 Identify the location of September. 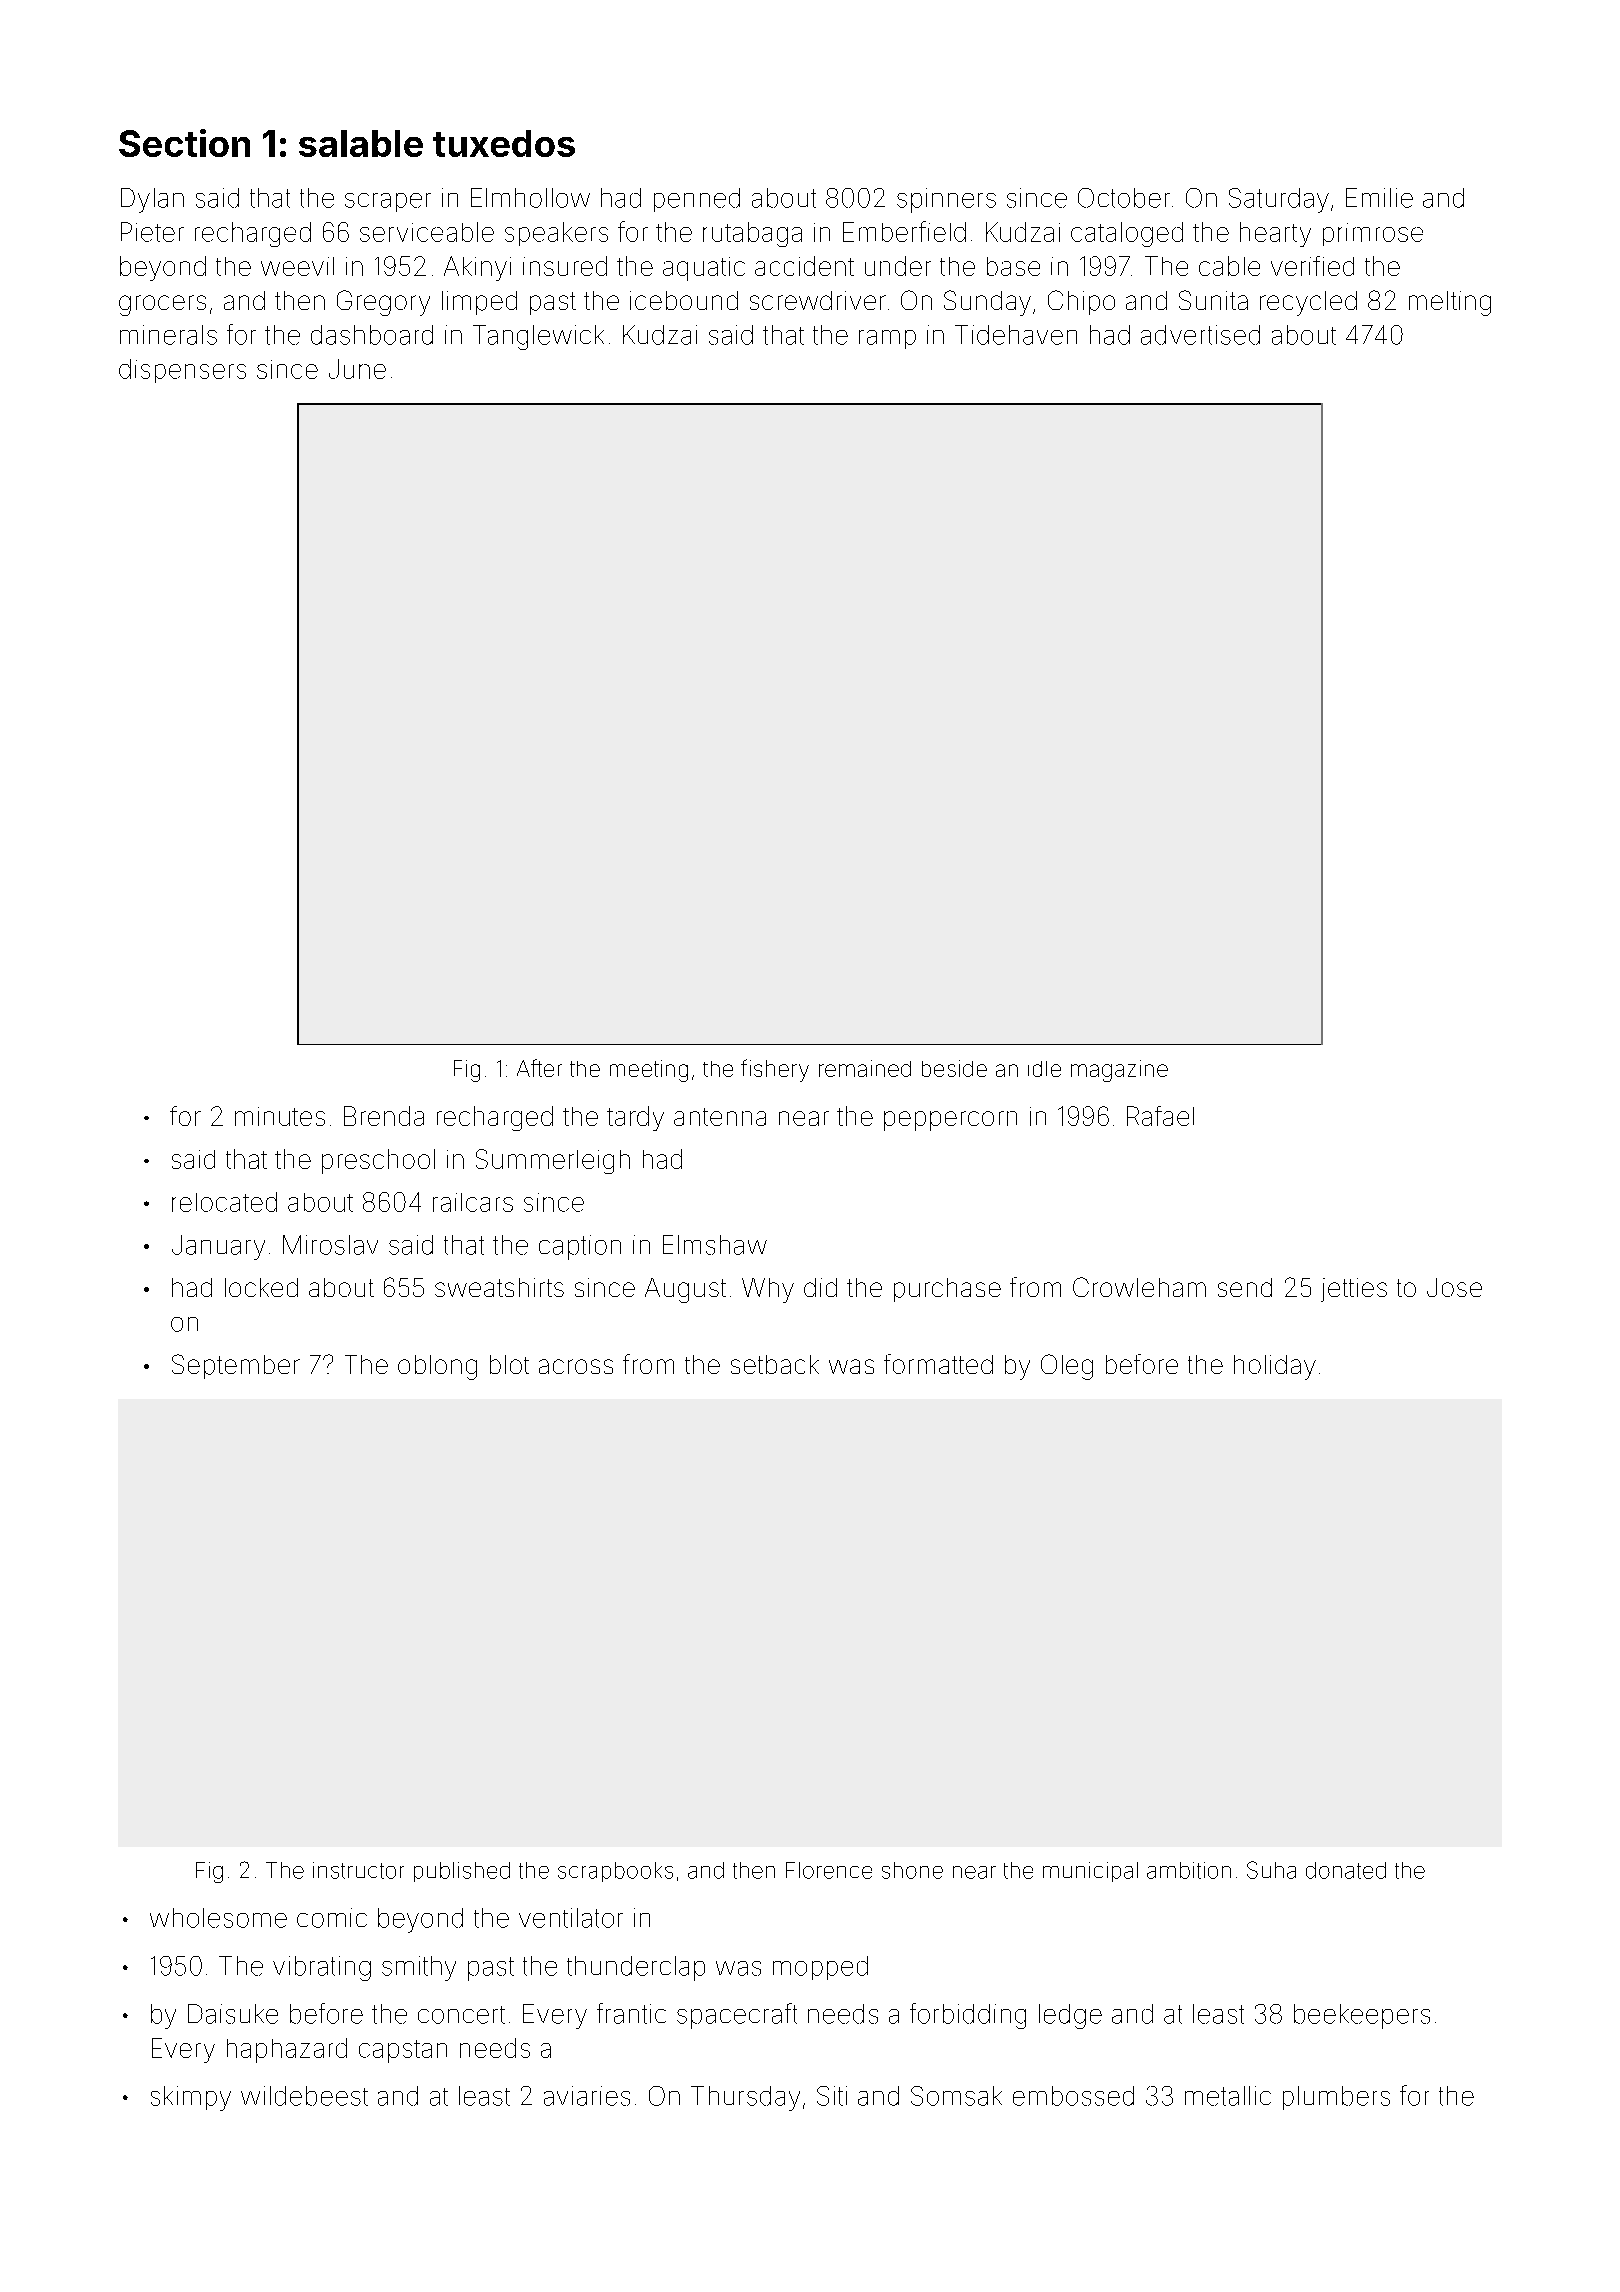
(236, 1366).
